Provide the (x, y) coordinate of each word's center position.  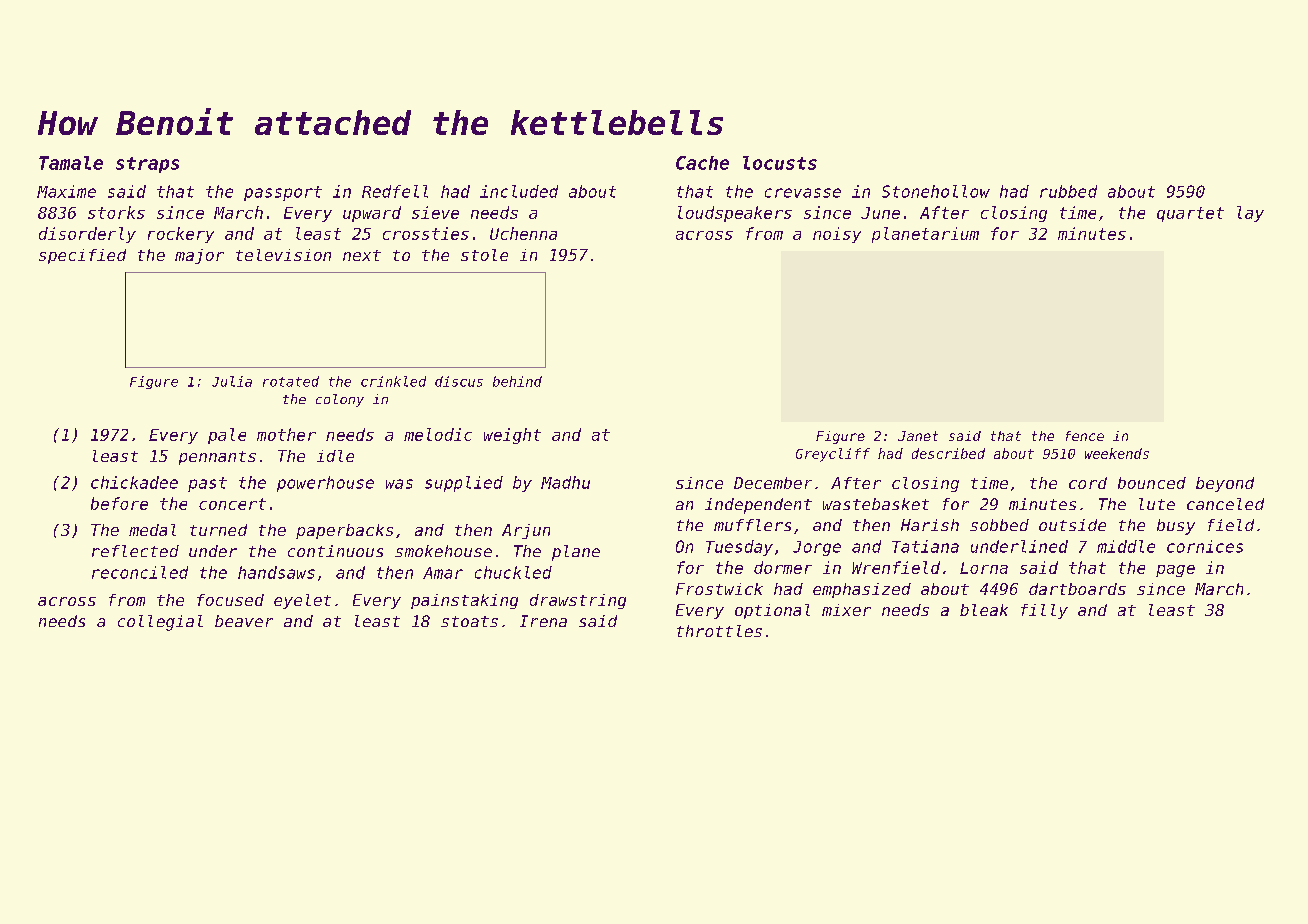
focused (230, 600)
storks (116, 212)
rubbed (1068, 191)
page (1175, 571)
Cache (702, 163)
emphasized (862, 590)
